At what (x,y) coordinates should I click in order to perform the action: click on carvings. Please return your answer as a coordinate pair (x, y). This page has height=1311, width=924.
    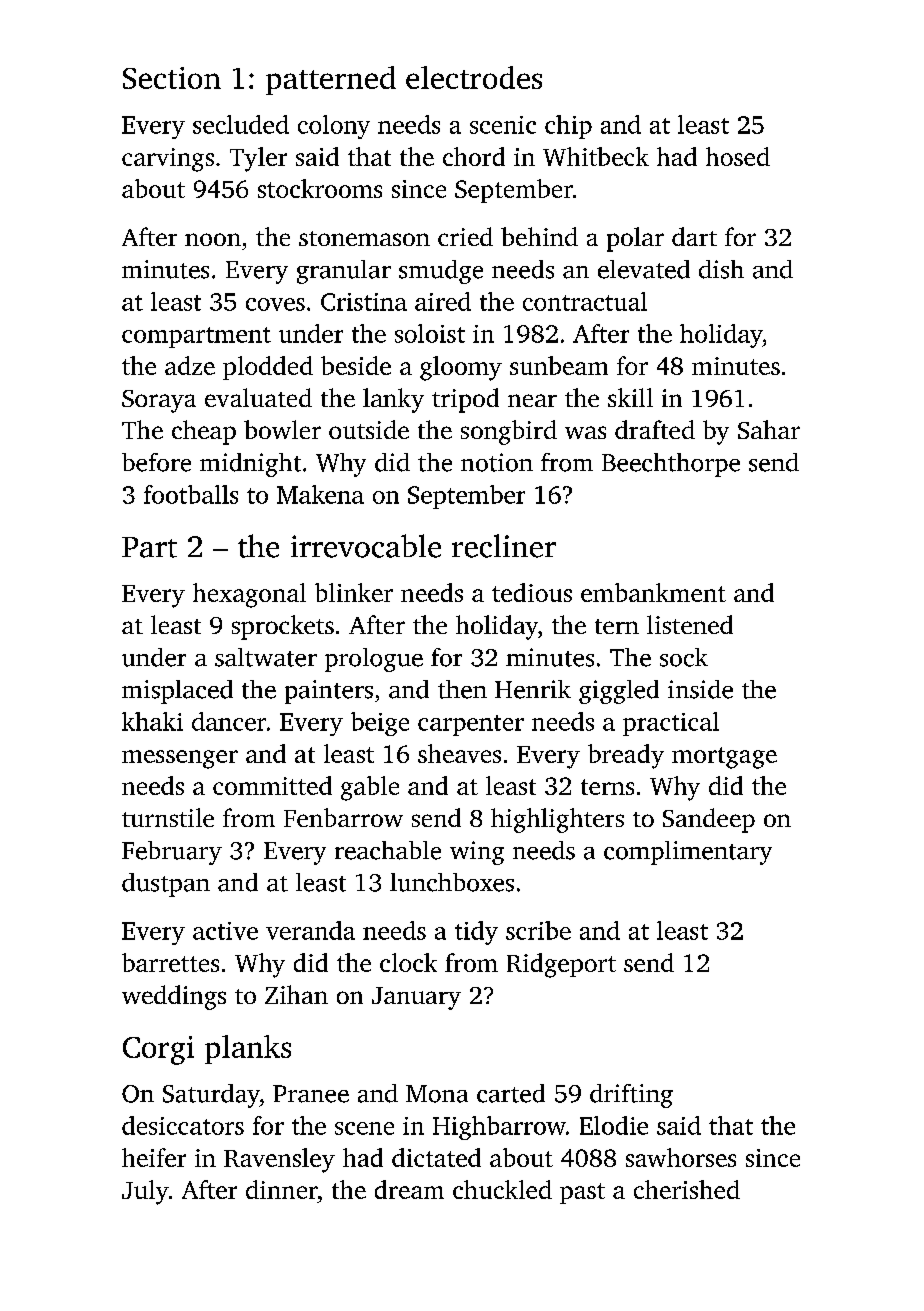
    Looking at the image, I should click on (168, 160).
